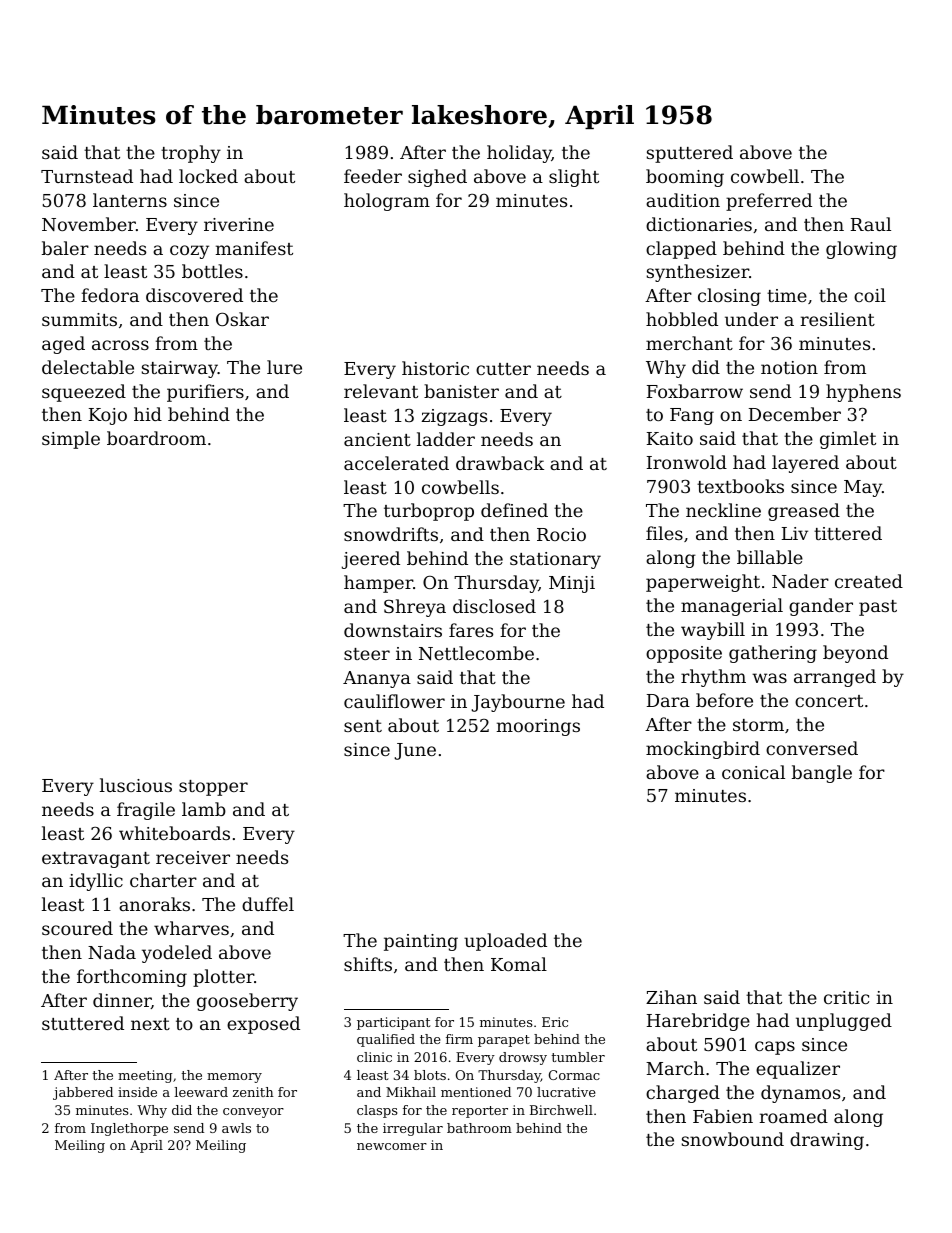 This page has width=952, height=1233. What do you see at coordinates (846, 997) in the page?
I see `critic` at bounding box center [846, 997].
